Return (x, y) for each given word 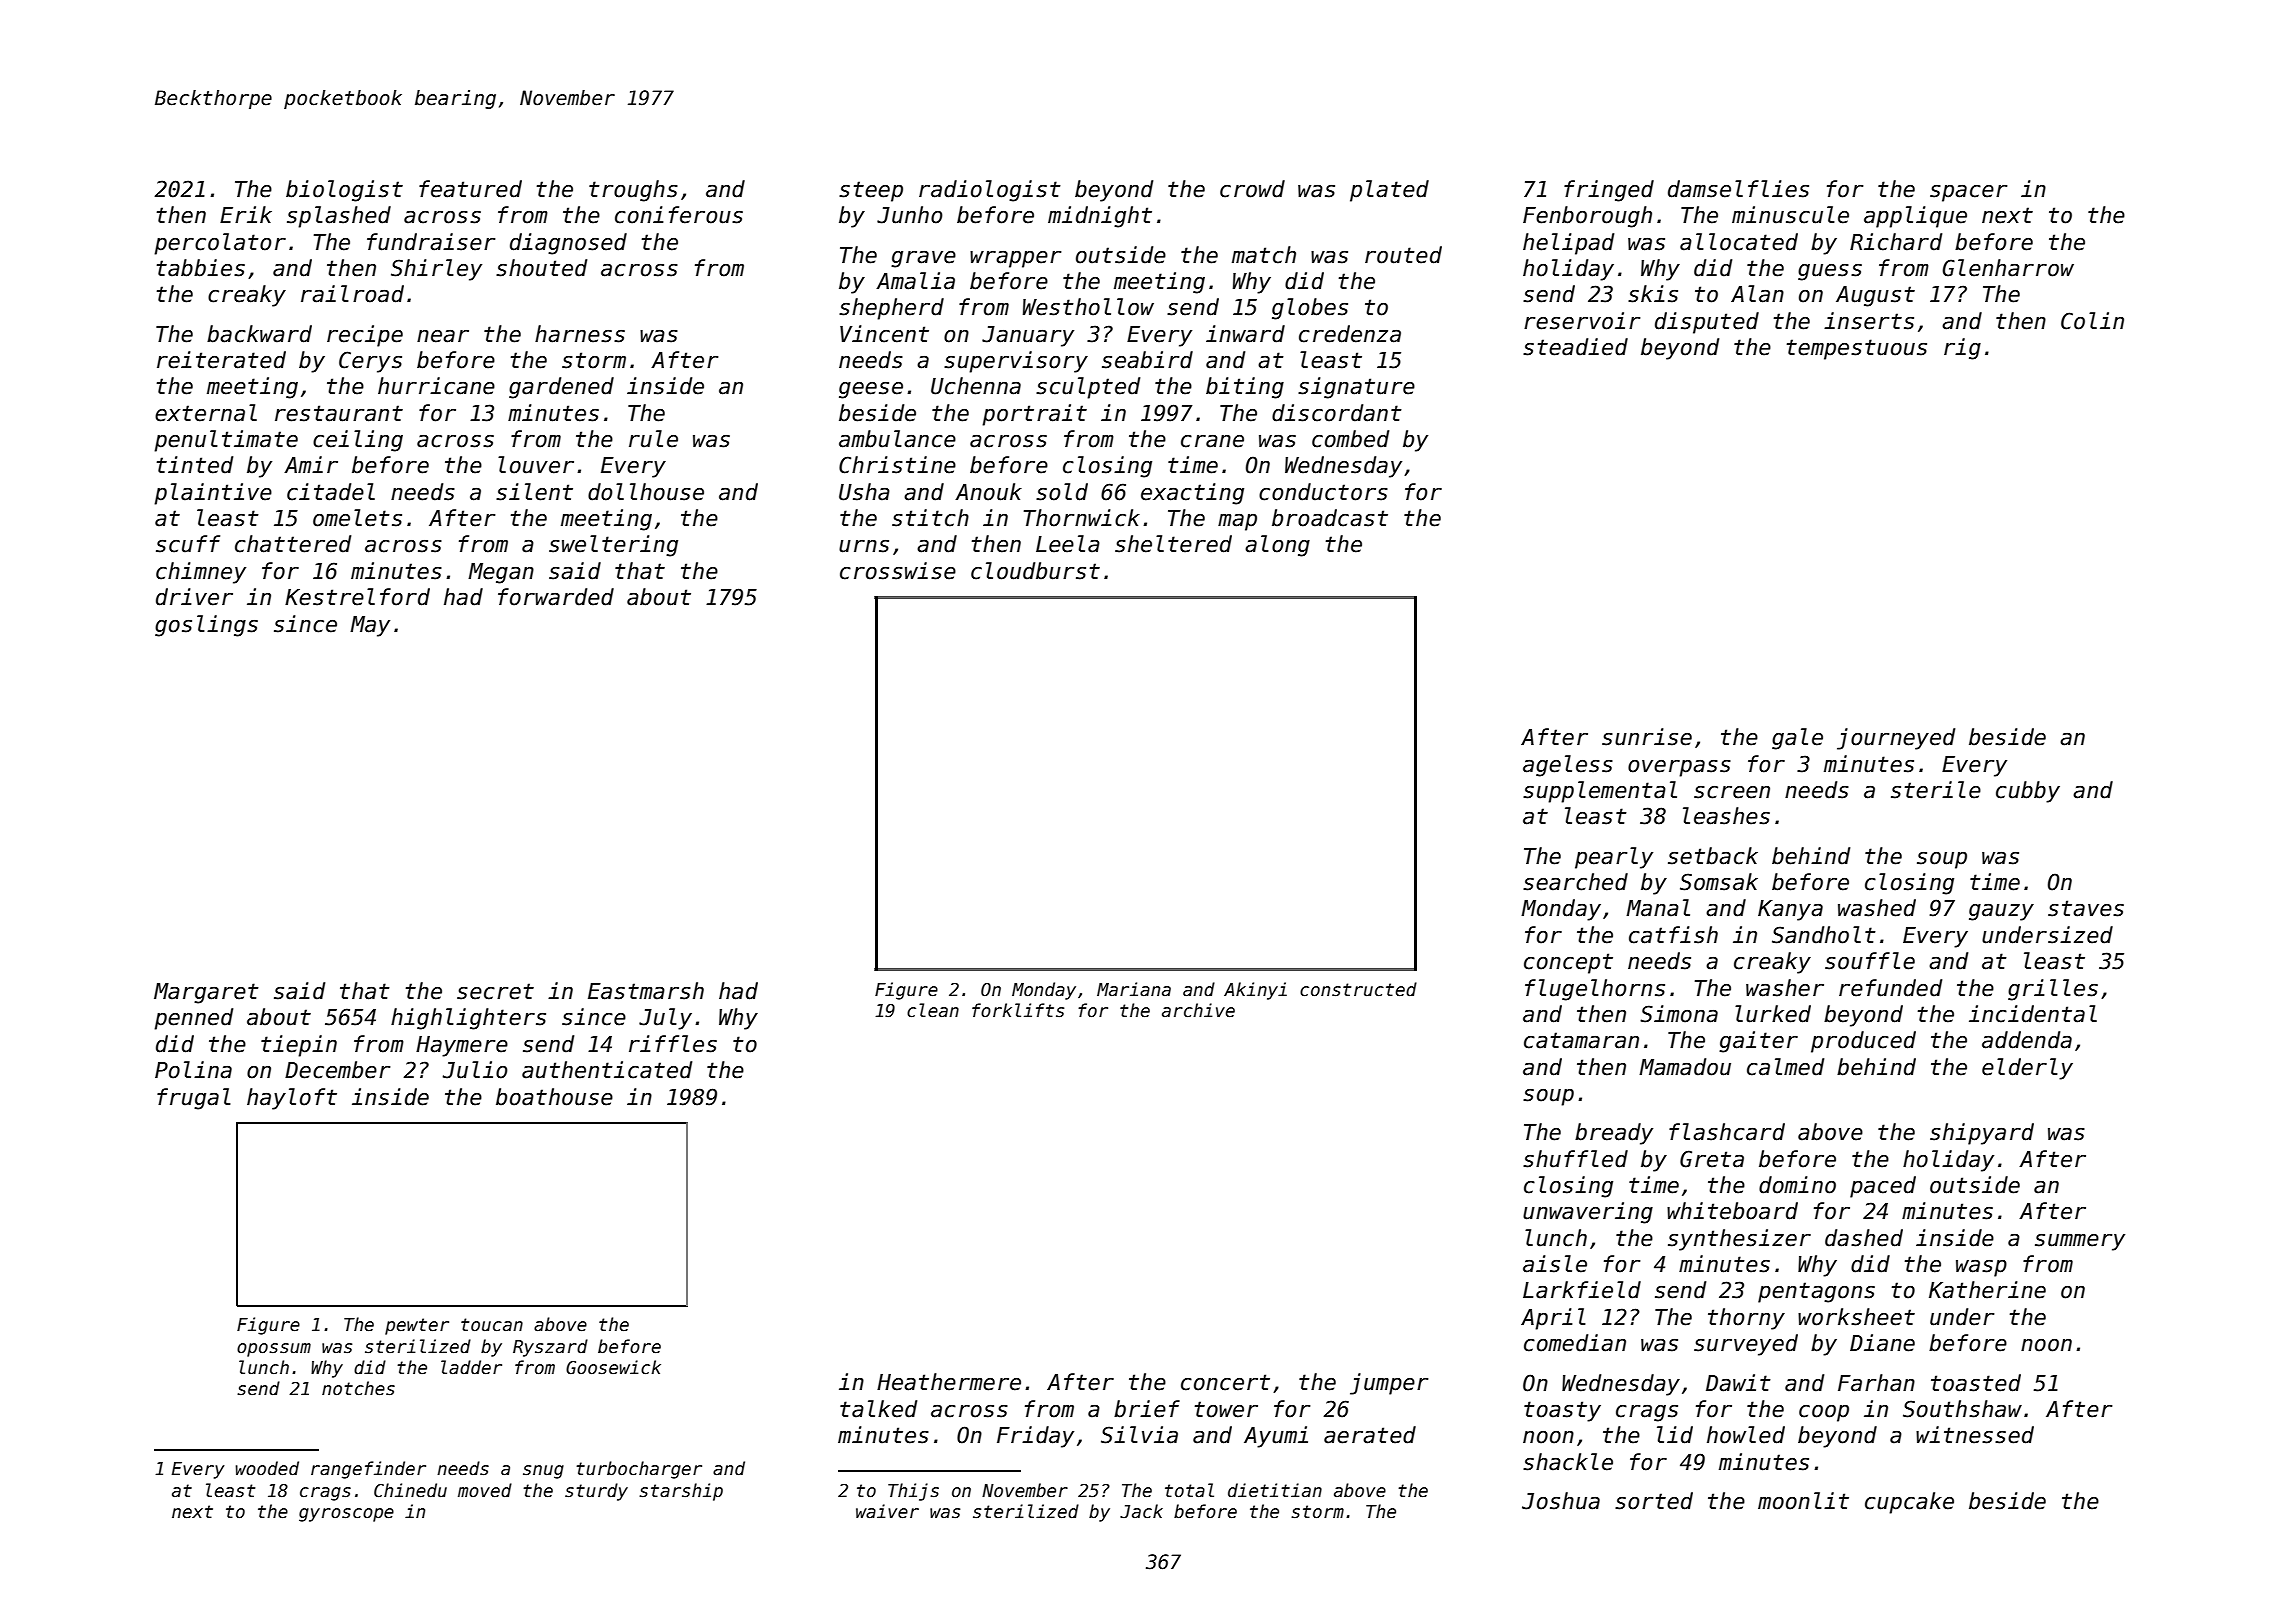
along (1277, 546)
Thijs (913, 1492)
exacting (1192, 494)
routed (1403, 255)
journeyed (1896, 739)
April (1553, 1319)
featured (470, 189)
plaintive (213, 494)
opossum (274, 1350)
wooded (267, 1468)
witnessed (1975, 1435)
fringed (1609, 191)
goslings (206, 626)
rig (1962, 349)
